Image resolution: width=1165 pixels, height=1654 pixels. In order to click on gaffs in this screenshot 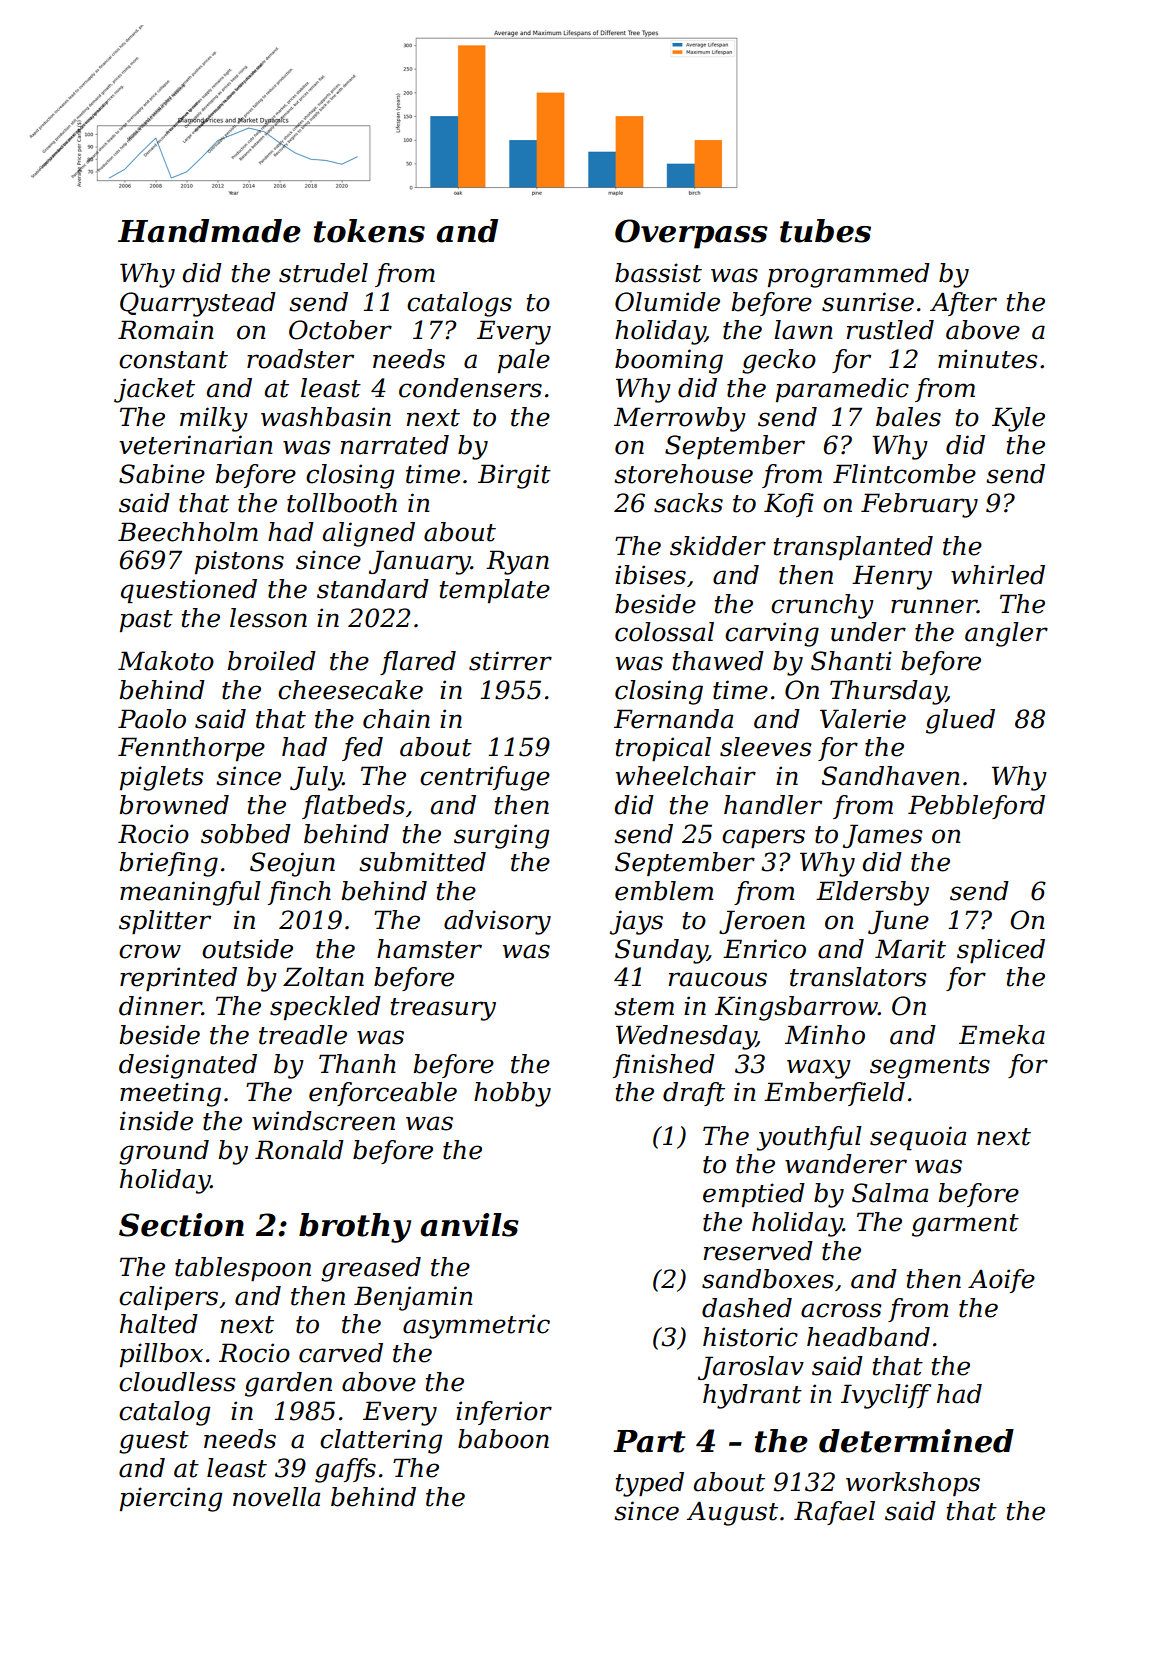, I will do `click(345, 1470)`.
